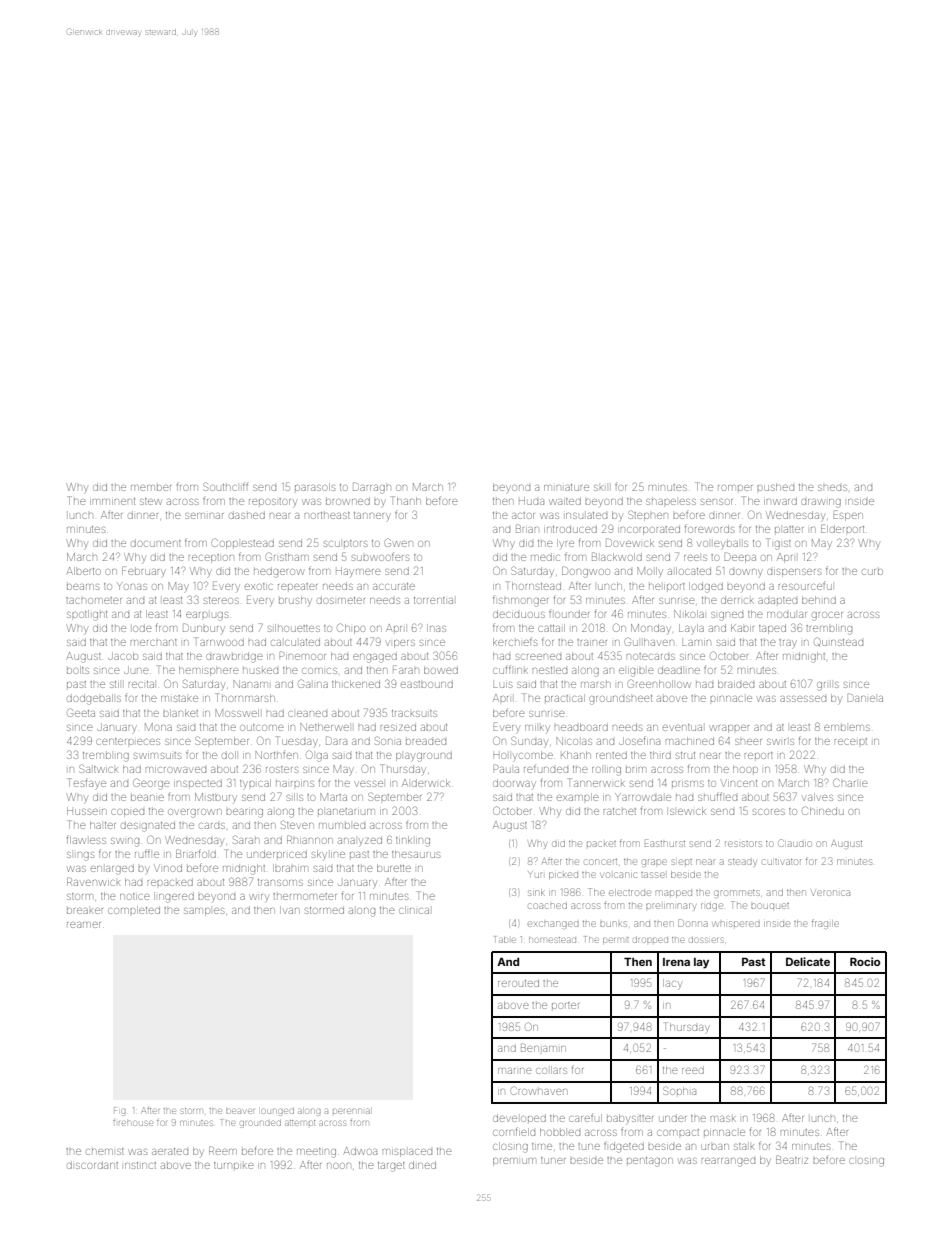 The width and height of the screenshot is (952, 1233). I want to click on premium, so click(514, 1162).
